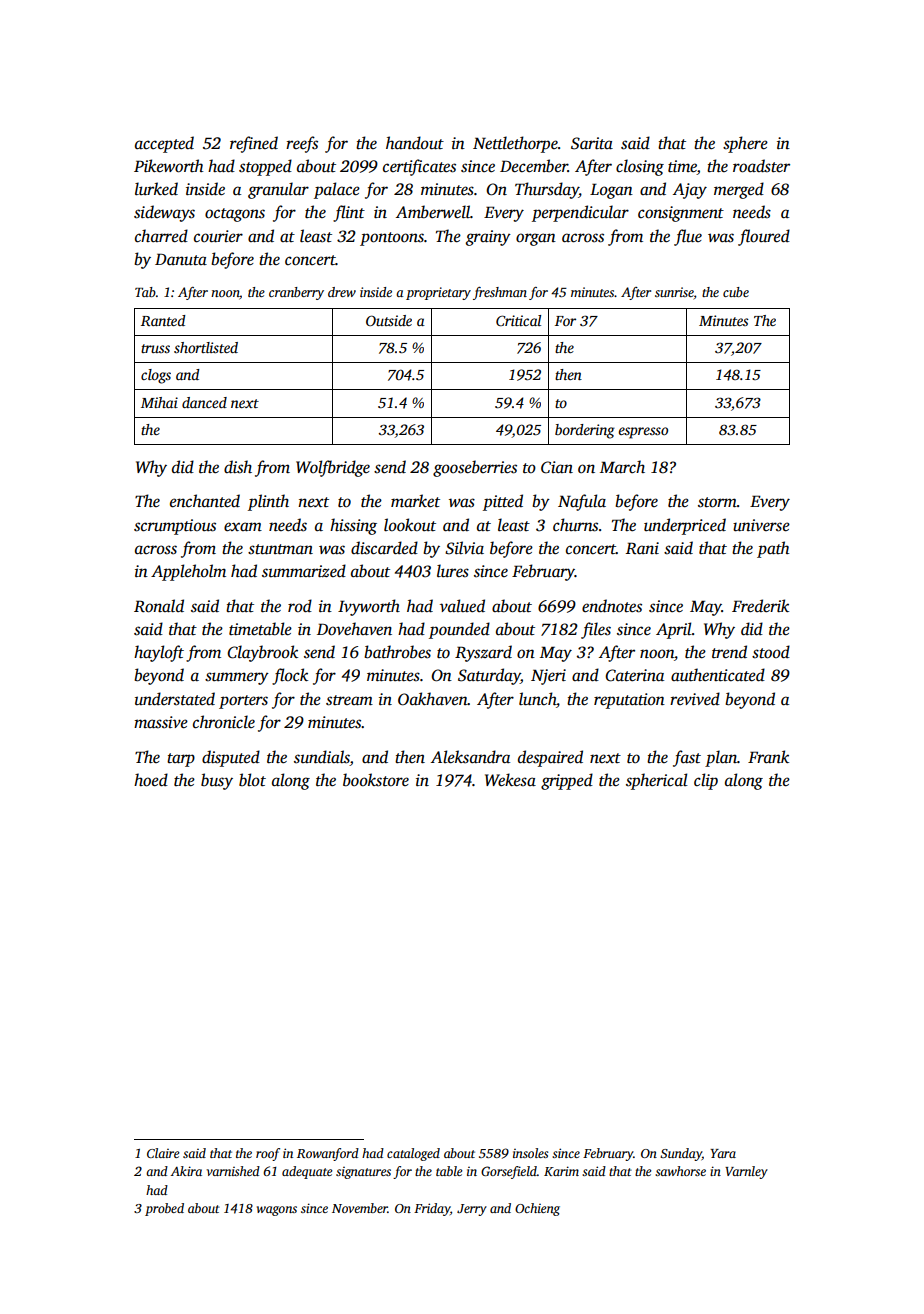 The image size is (924, 1314). What do you see at coordinates (164, 1209) in the document?
I see `probed` at bounding box center [164, 1209].
